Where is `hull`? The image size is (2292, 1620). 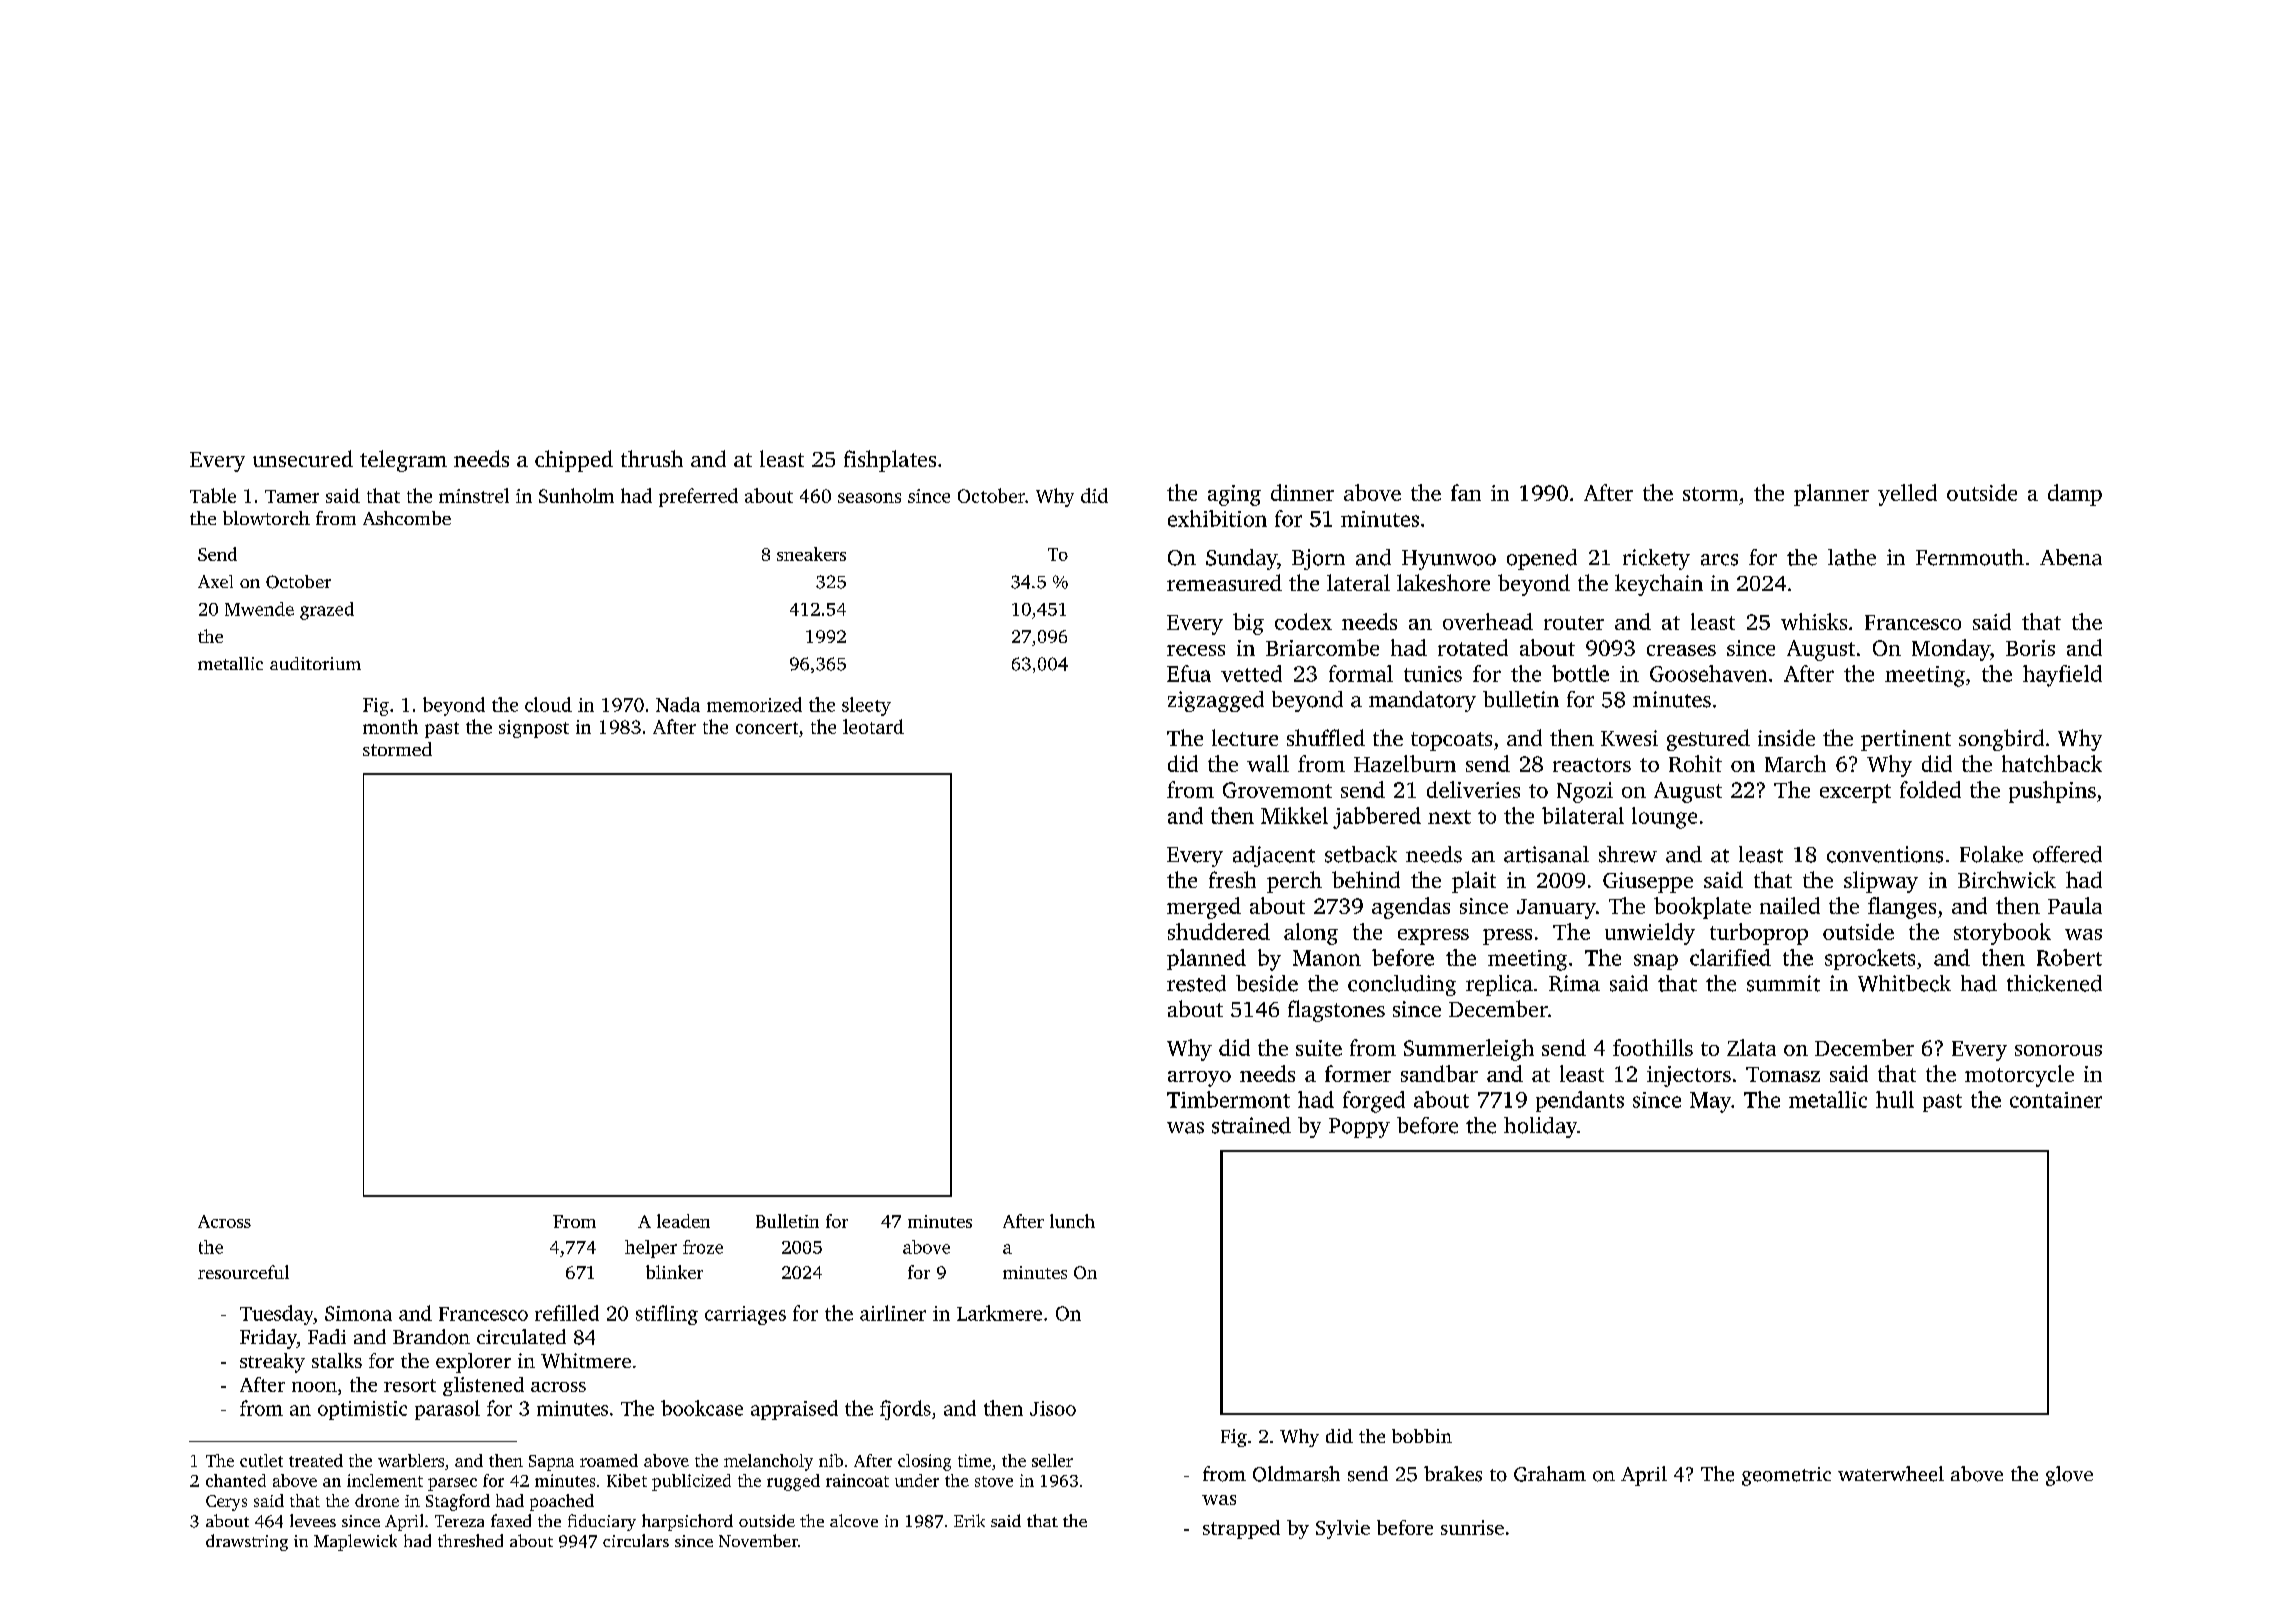 hull is located at coordinates (1895, 1099).
